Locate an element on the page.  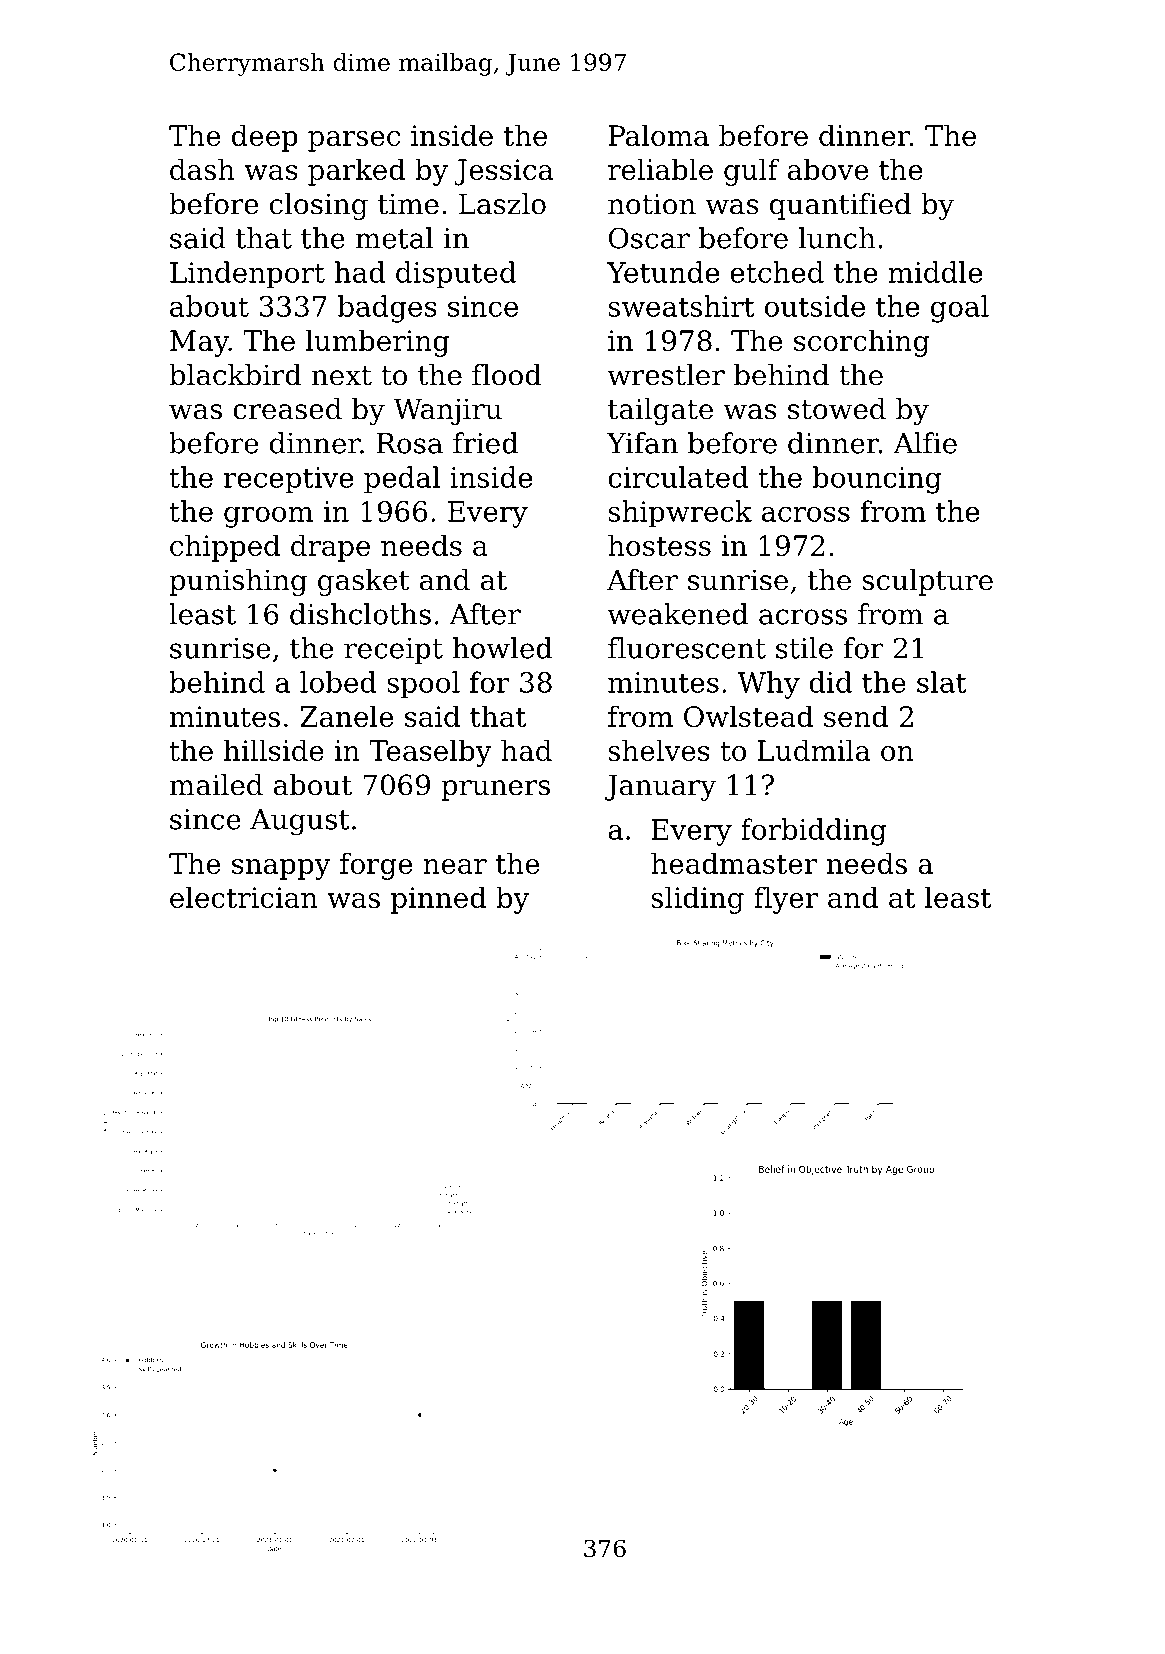
Alfie is located at coordinates (925, 443).
